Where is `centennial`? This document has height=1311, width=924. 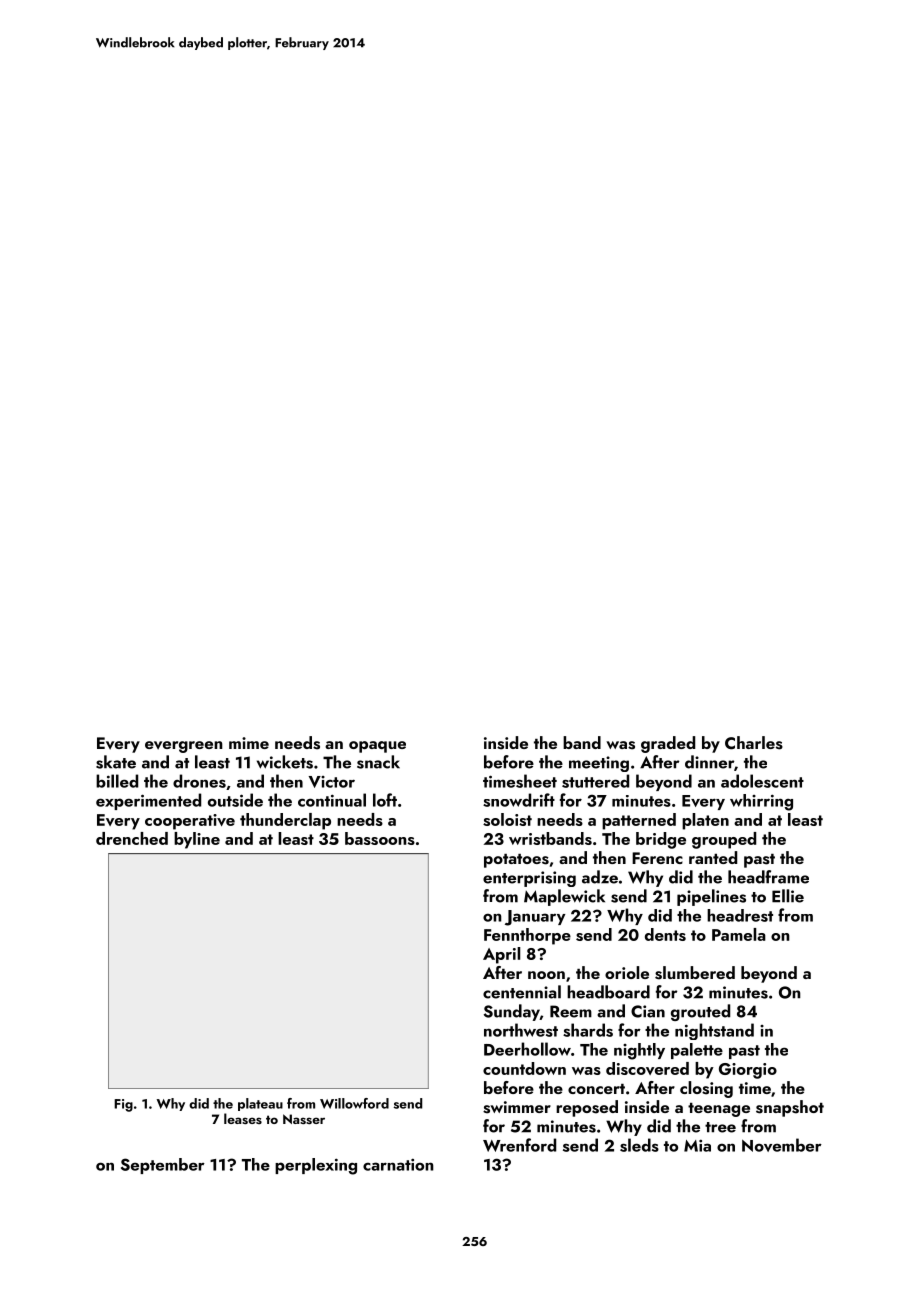
centennial is located at coordinates (522, 992).
